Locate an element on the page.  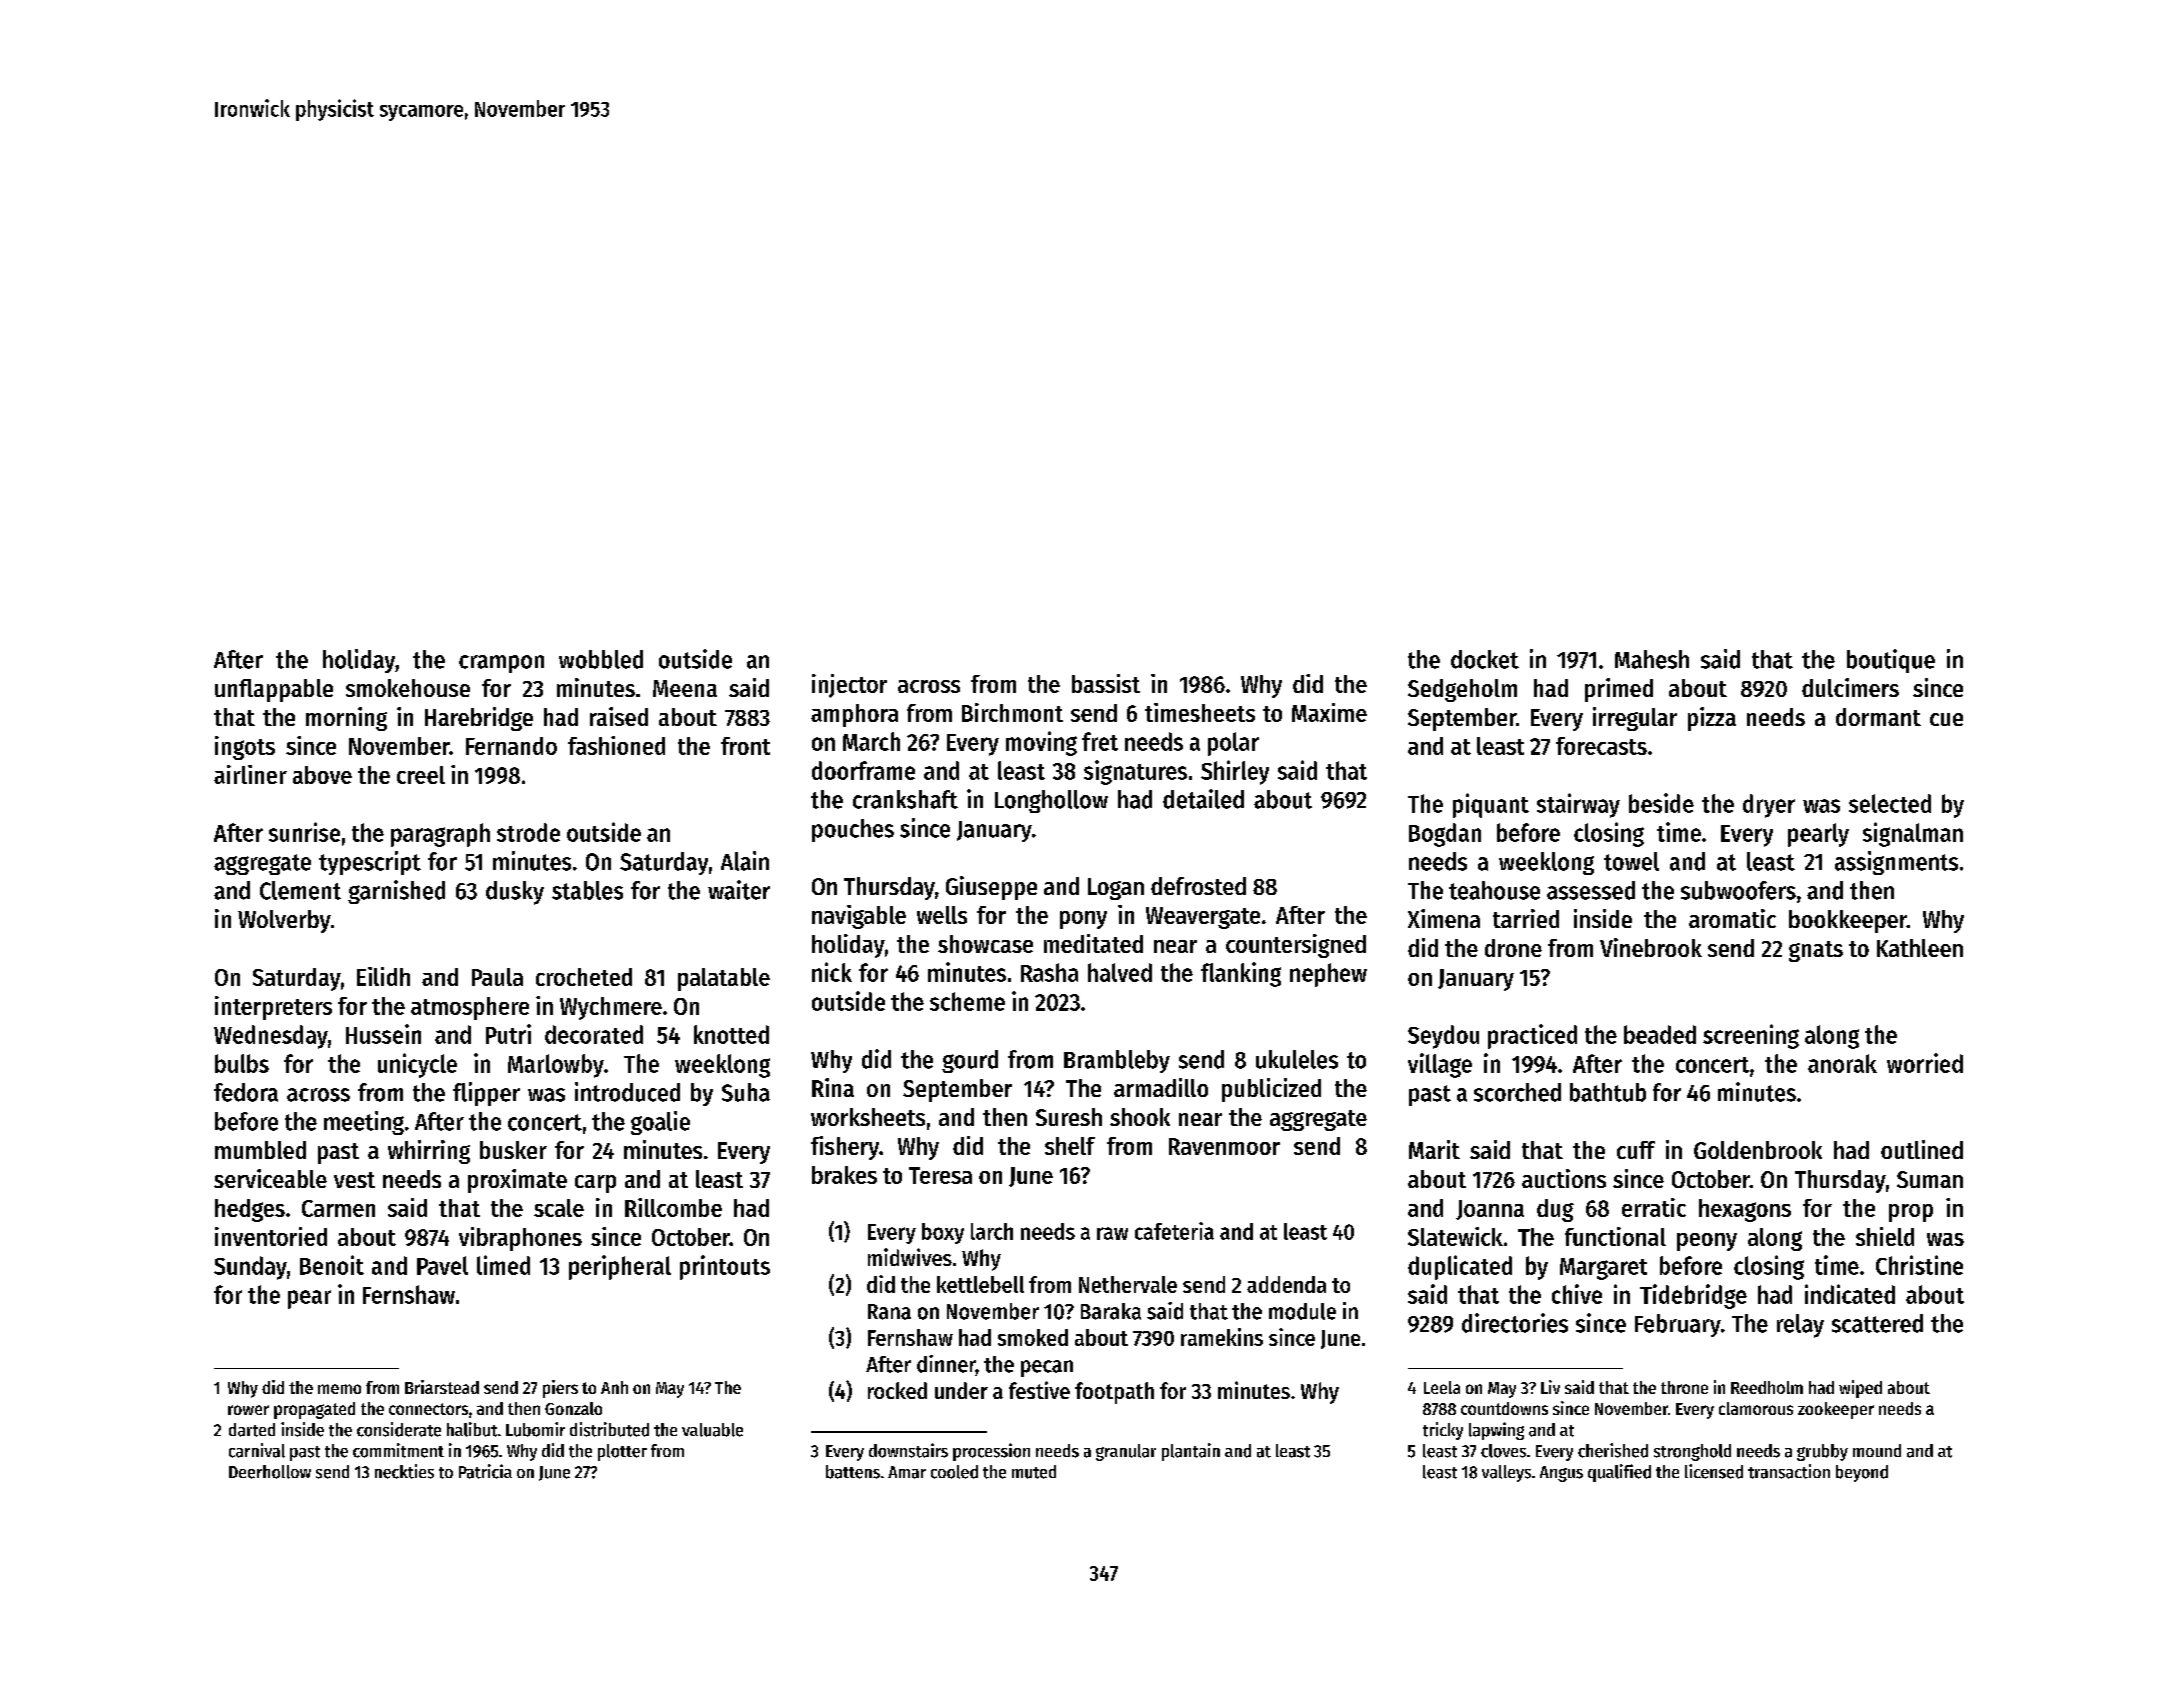
busker is located at coordinates (513, 1150).
